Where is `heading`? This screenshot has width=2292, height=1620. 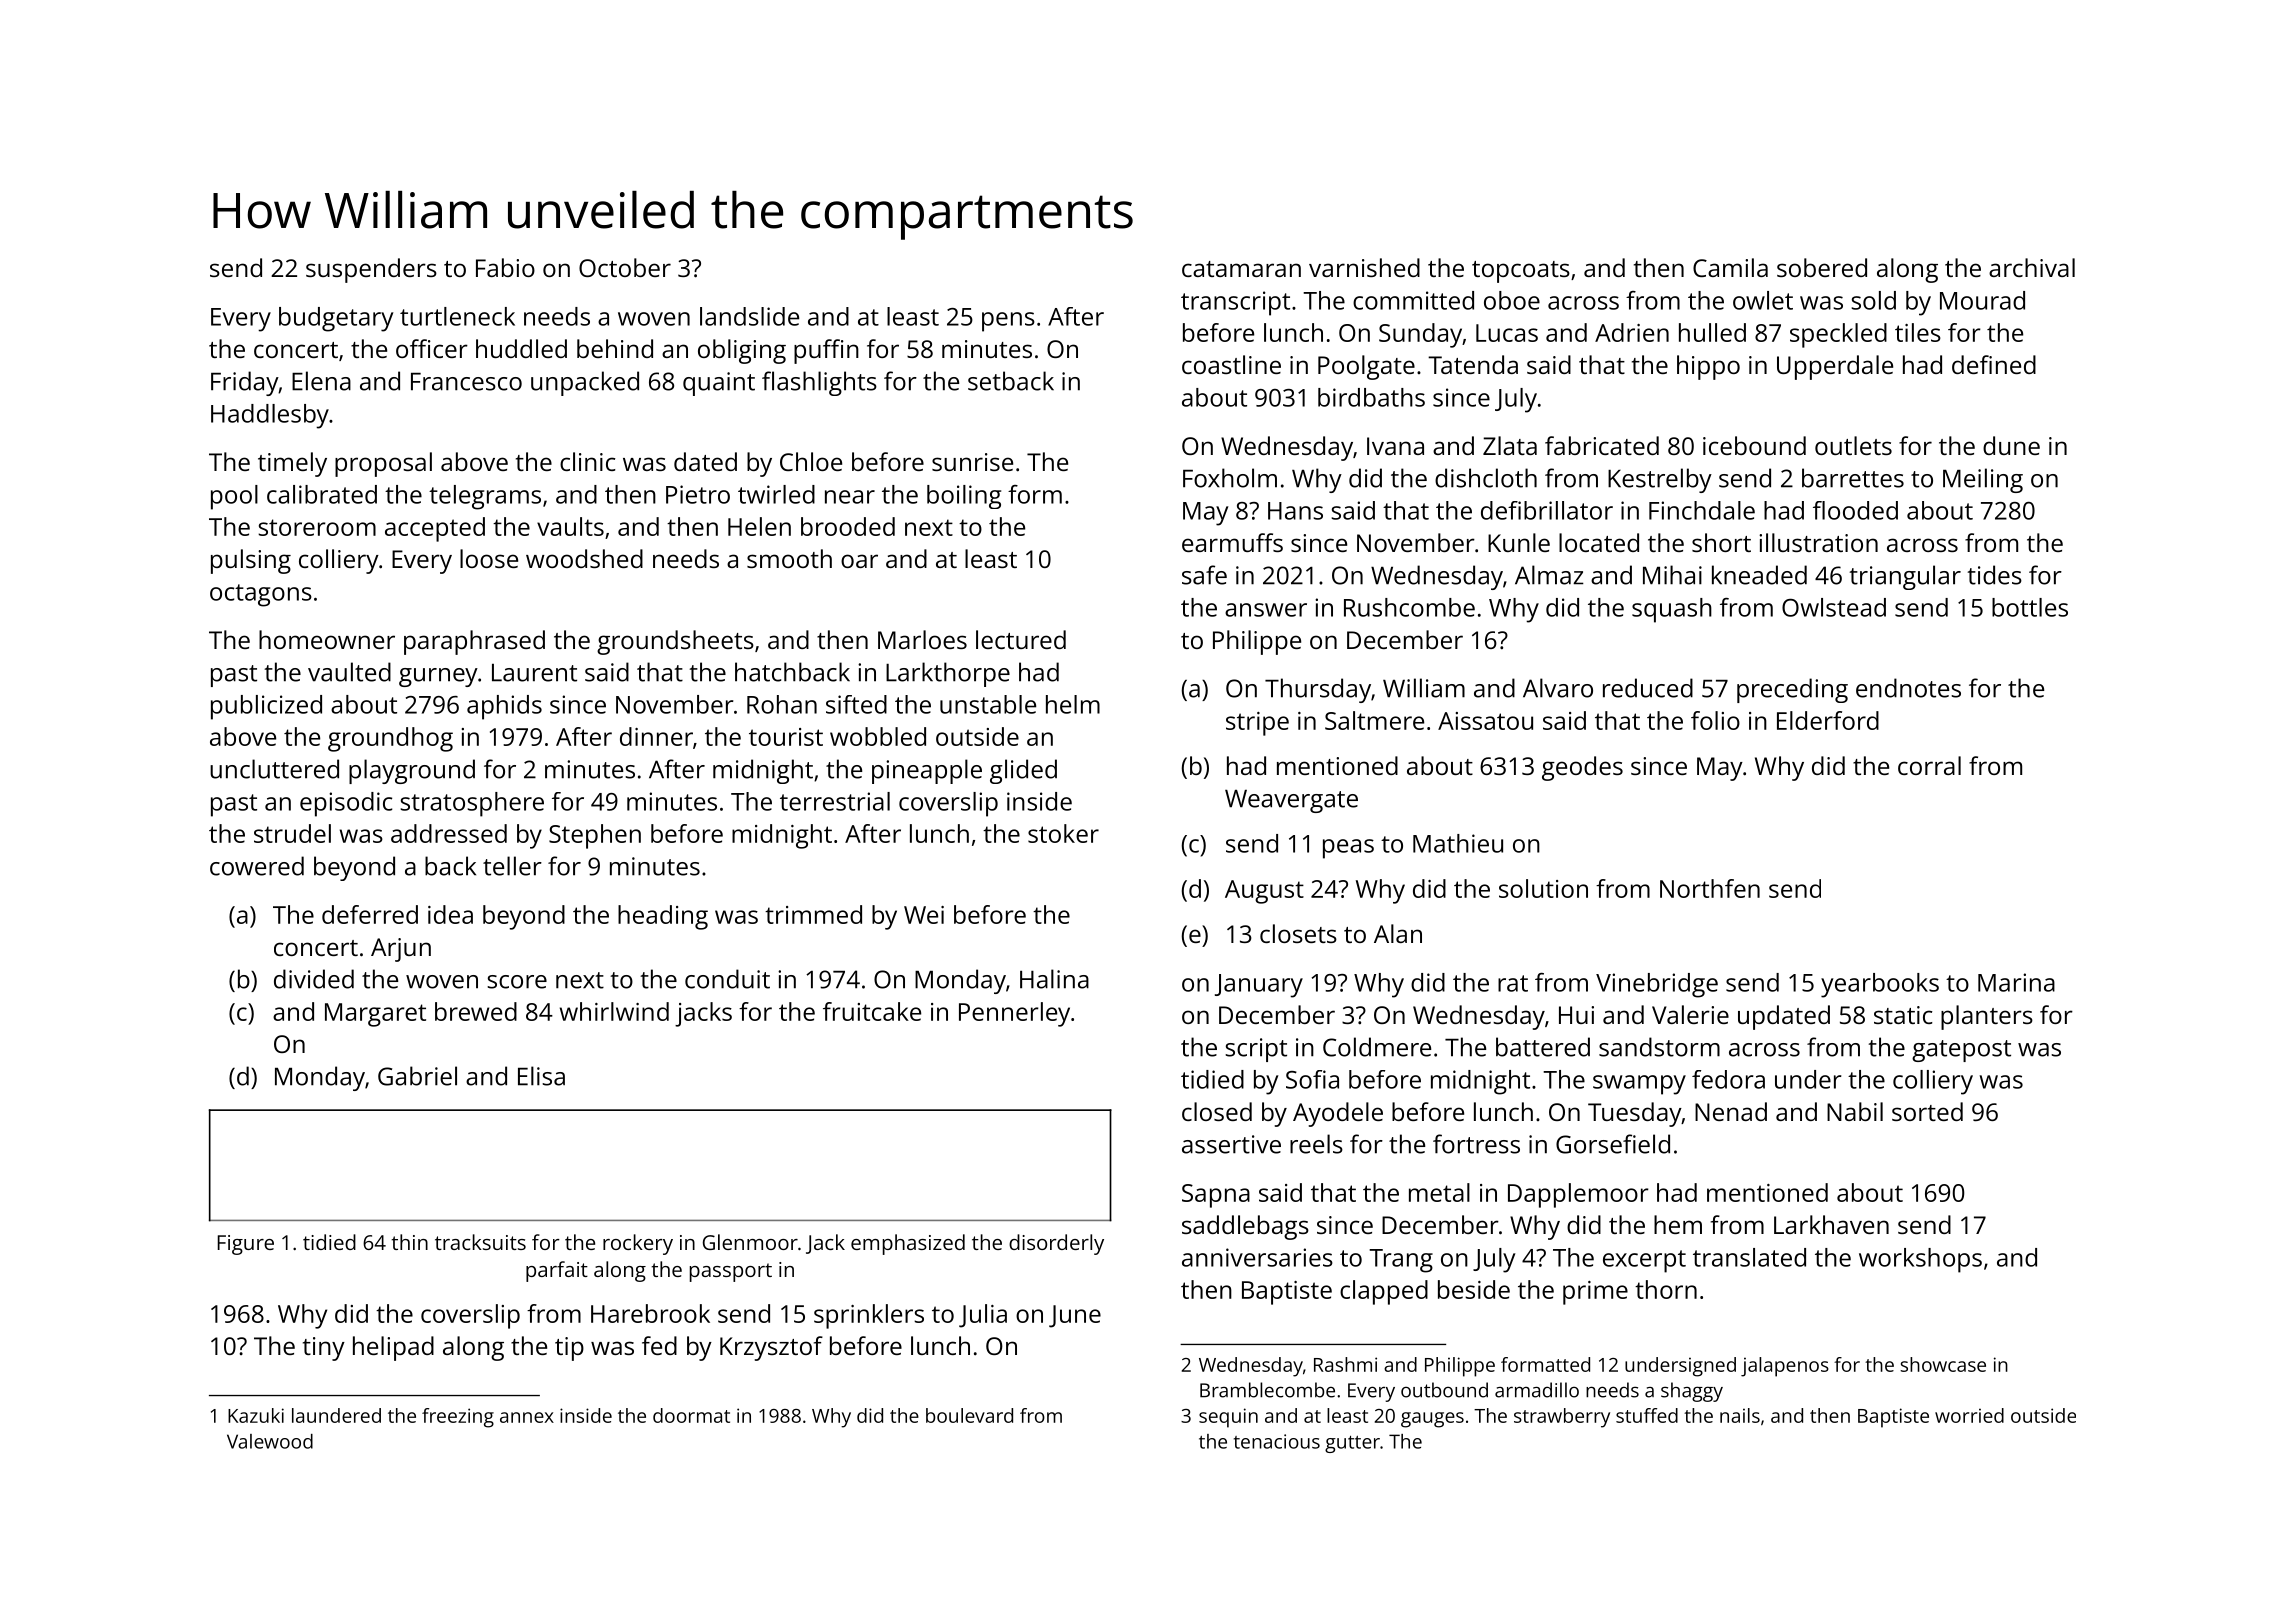
heading is located at coordinates (663, 917).
